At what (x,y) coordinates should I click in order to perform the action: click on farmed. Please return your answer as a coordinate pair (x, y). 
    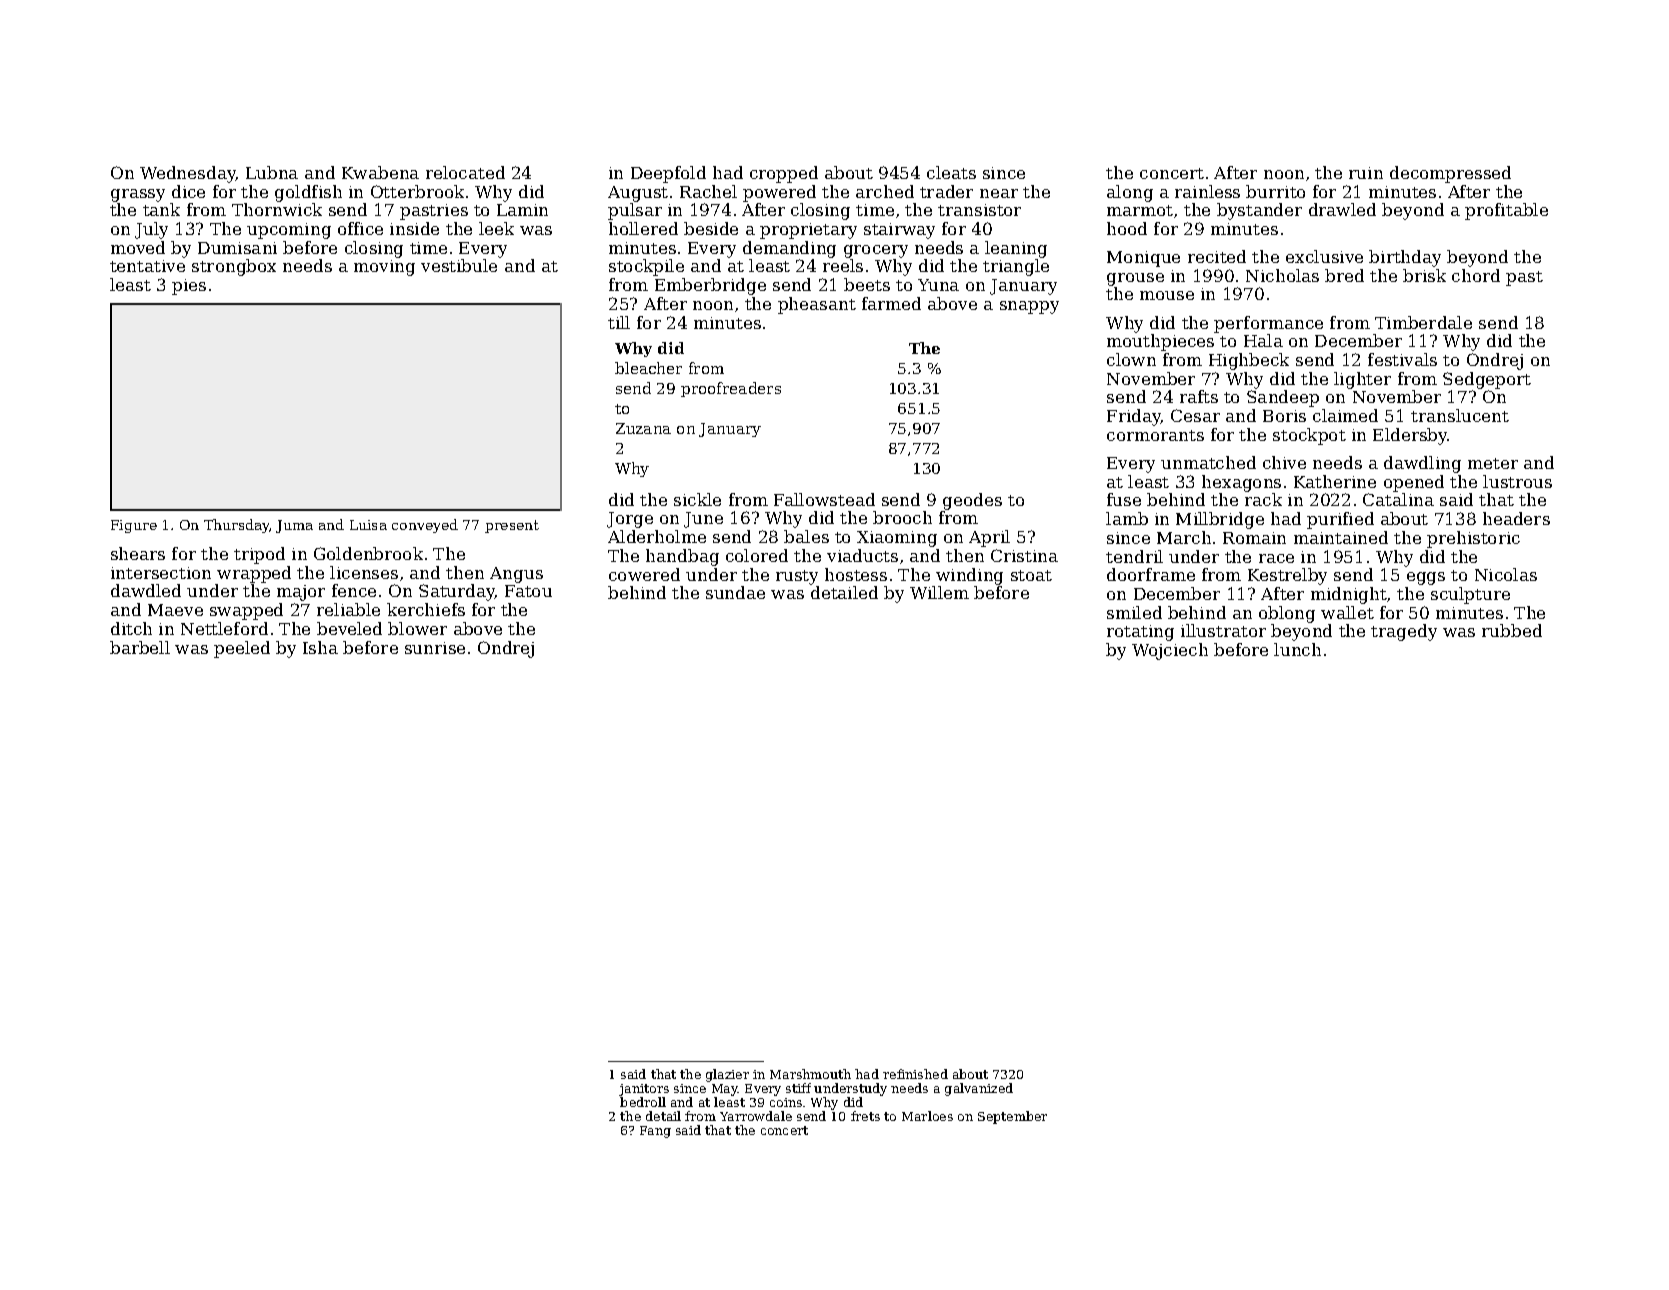
    Looking at the image, I should click on (891, 303).
